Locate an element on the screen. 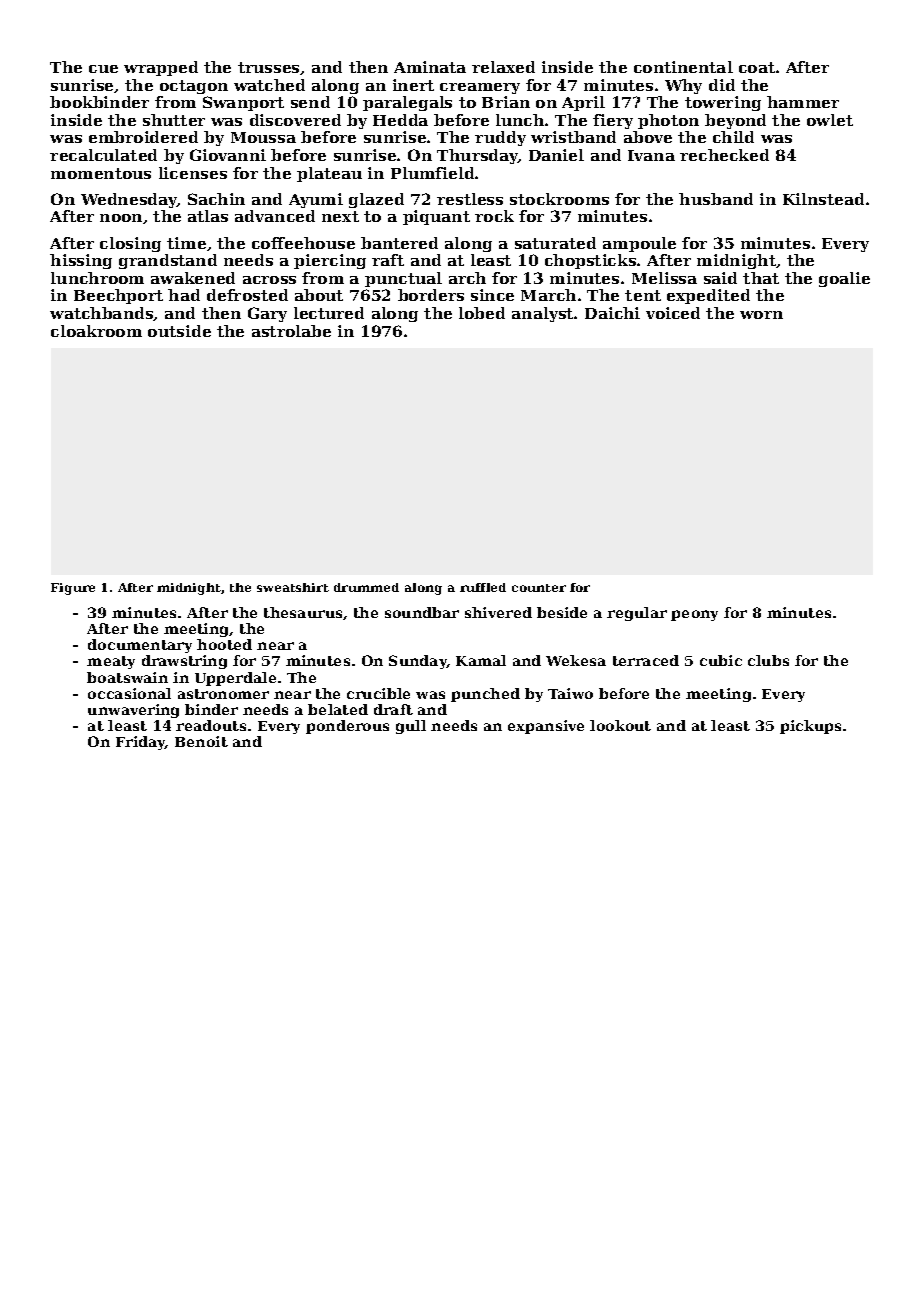  peony is located at coordinates (694, 615).
